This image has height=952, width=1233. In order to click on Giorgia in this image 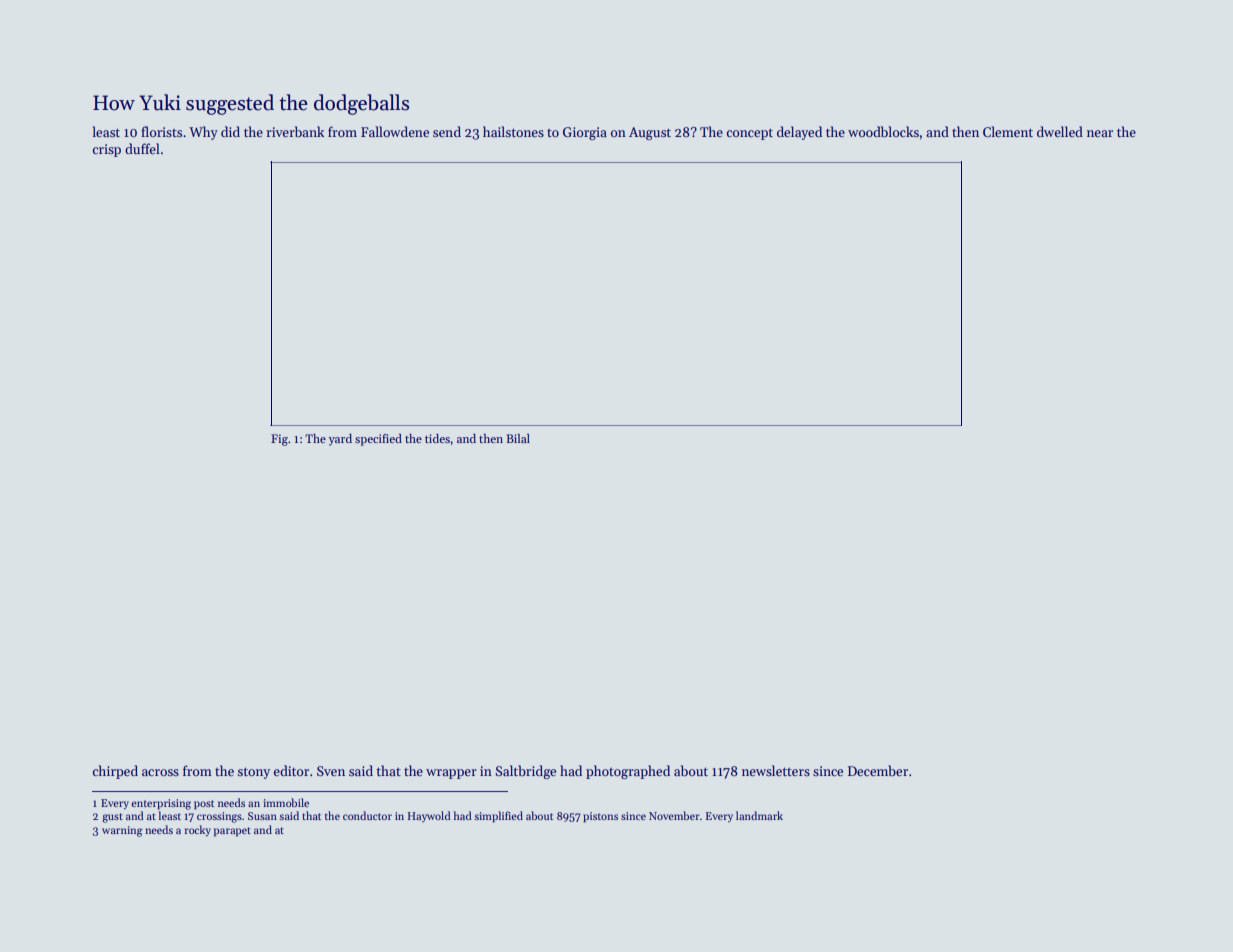, I will do `click(585, 133)`.
